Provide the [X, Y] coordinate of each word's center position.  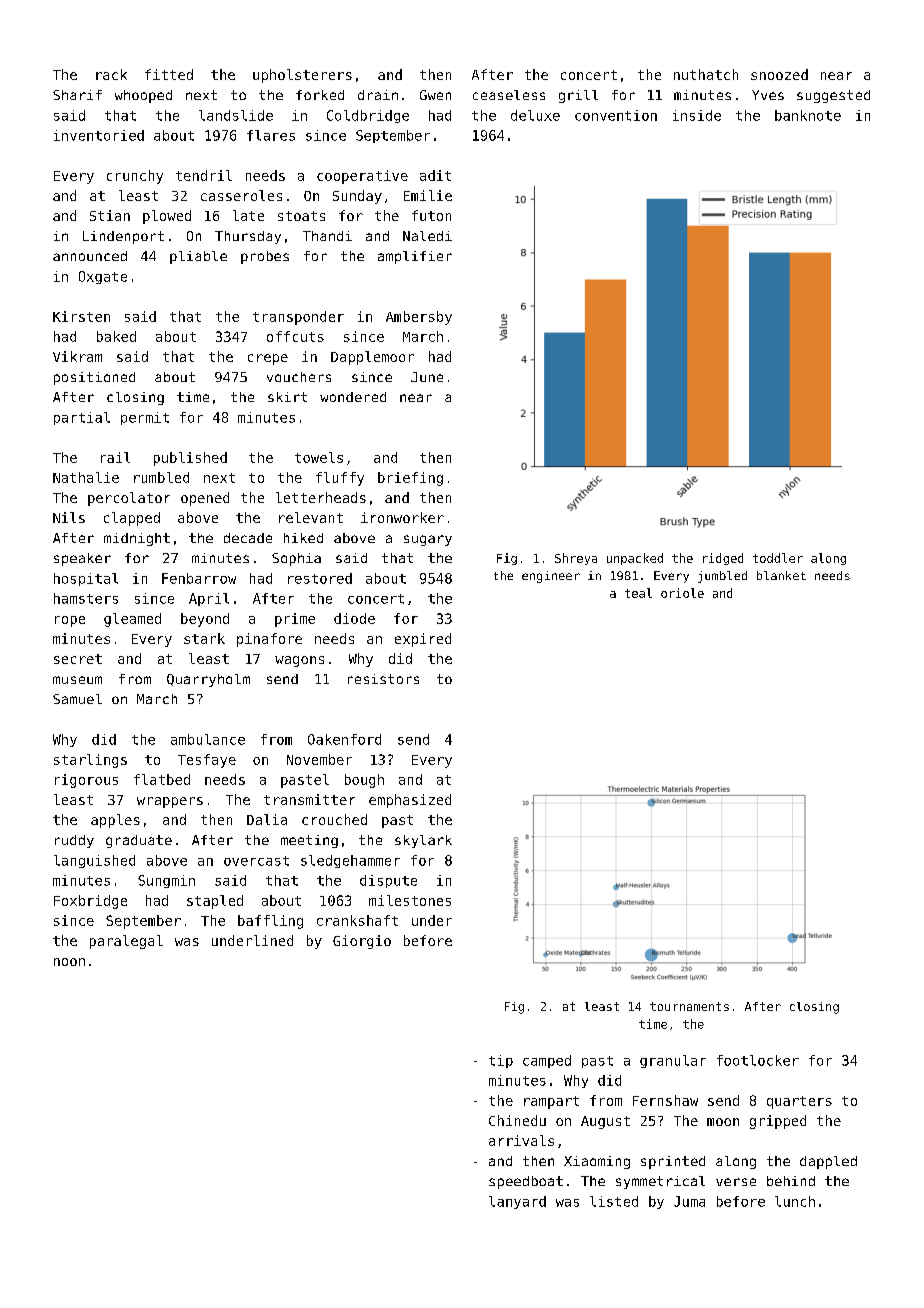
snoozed [779, 74]
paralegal [126, 942]
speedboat [526, 1182]
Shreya [576, 559]
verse [736, 1182]
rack [111, 74]
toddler [778, 558]
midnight [137, 539]
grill [578, 96]
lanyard [517, 1202]
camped [547, 1061]
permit [145, 418]
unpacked [635, 559]
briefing [410, 479]
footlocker [758, 1060]
